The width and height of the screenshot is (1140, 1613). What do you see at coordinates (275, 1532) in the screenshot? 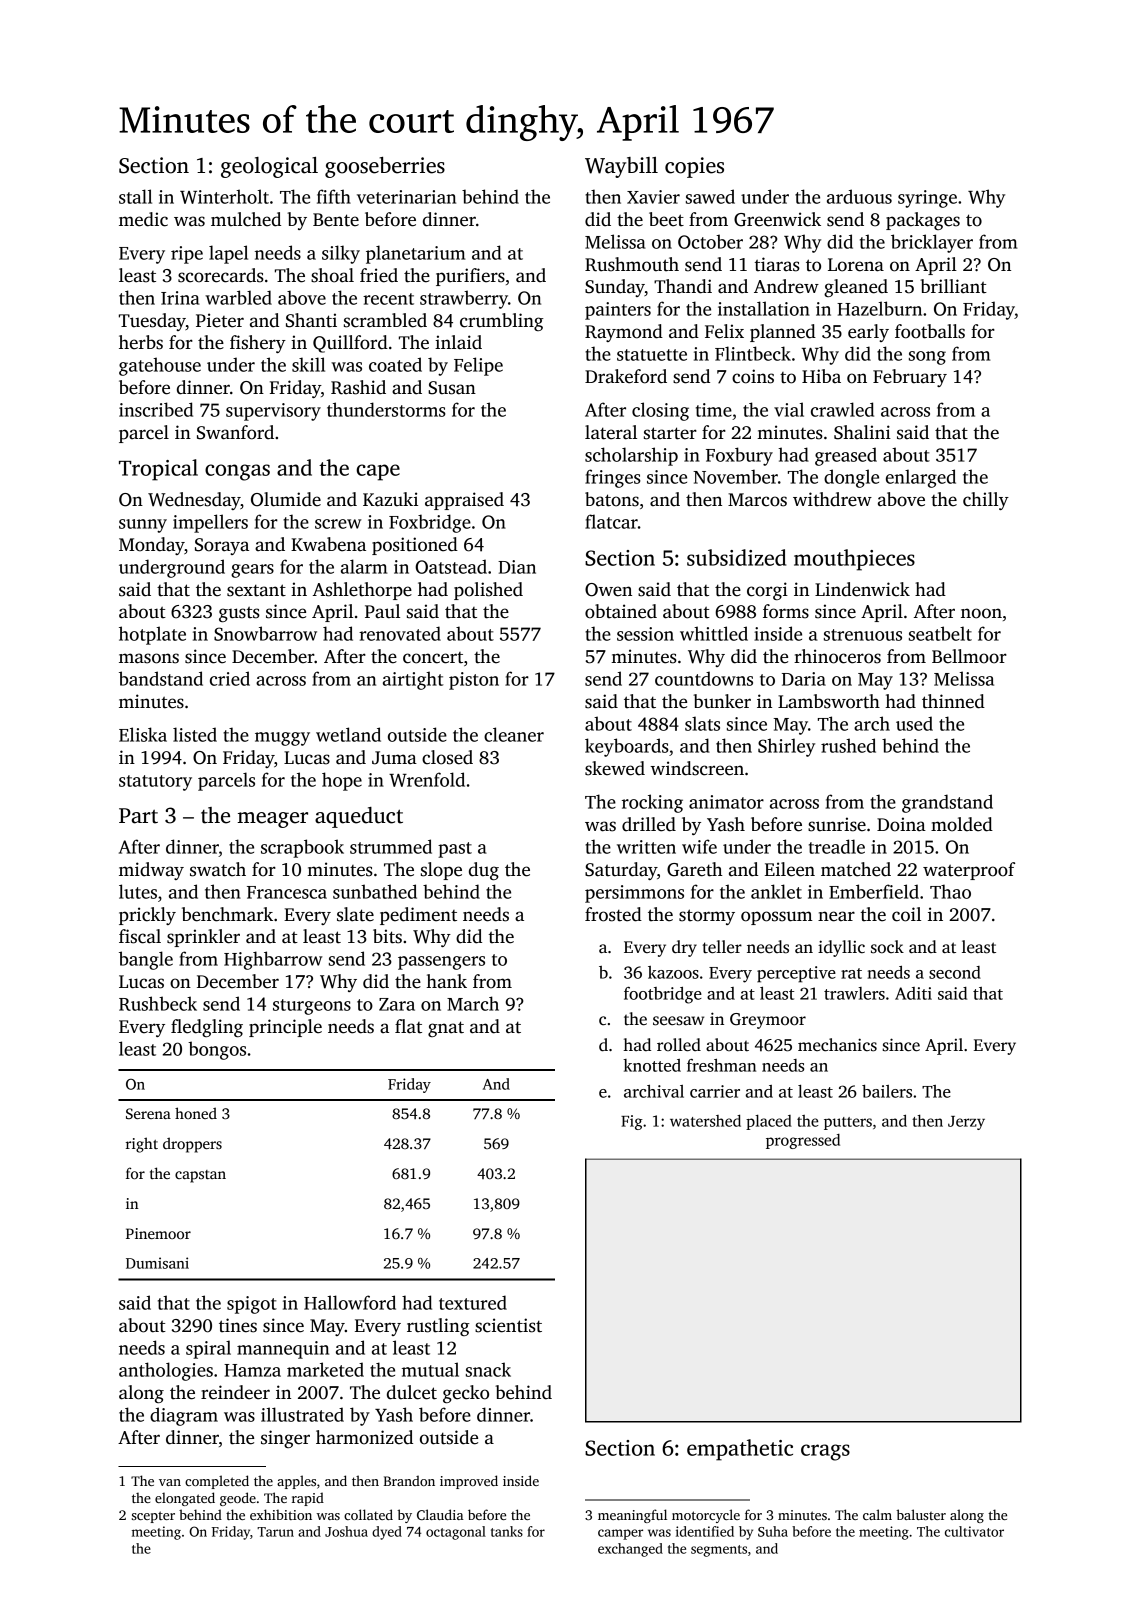
I see `Tarun` at bounding box center [275, 1532].
